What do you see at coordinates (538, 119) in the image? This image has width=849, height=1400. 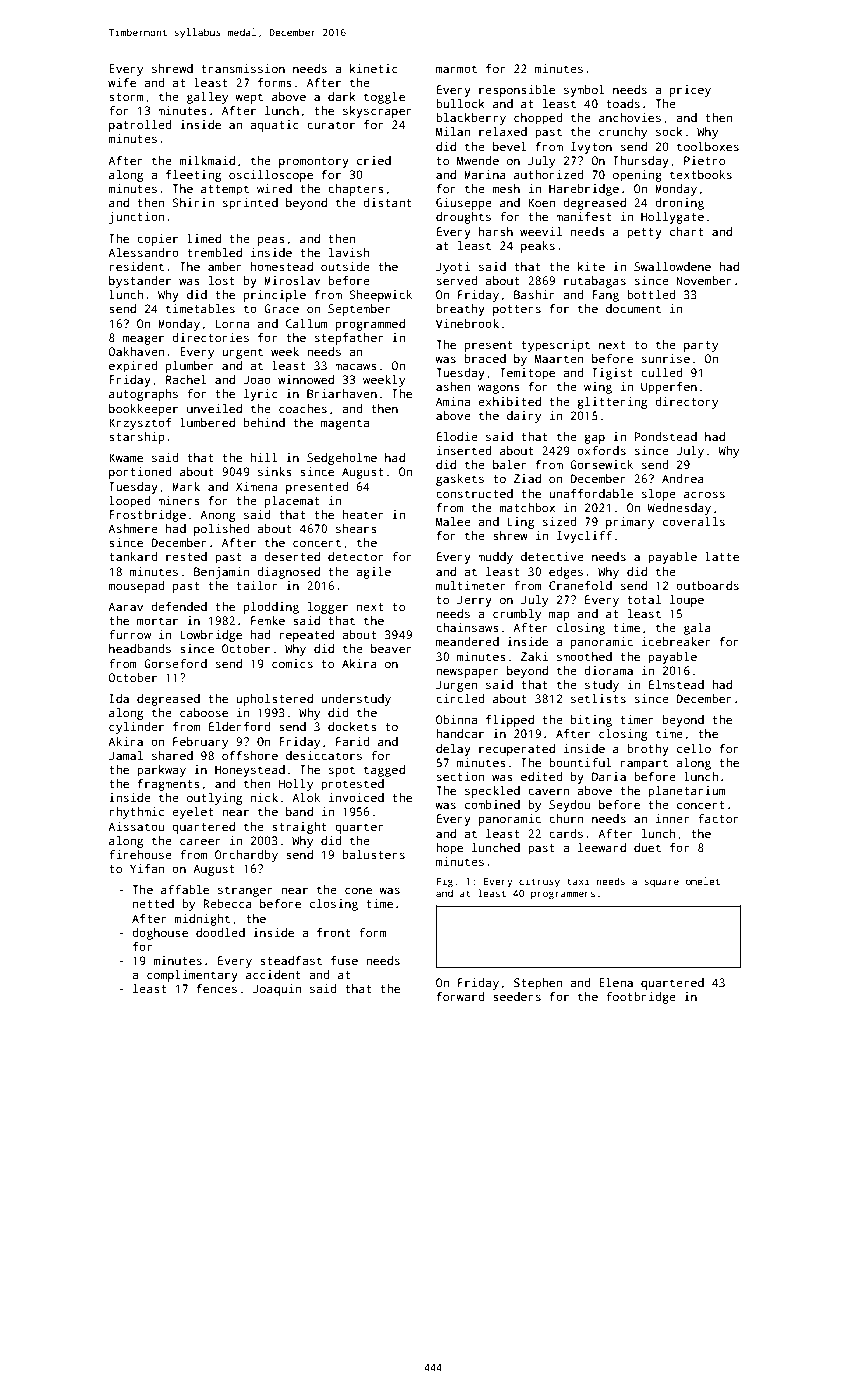 I see `chopped` at bounding box center [538, 119].
